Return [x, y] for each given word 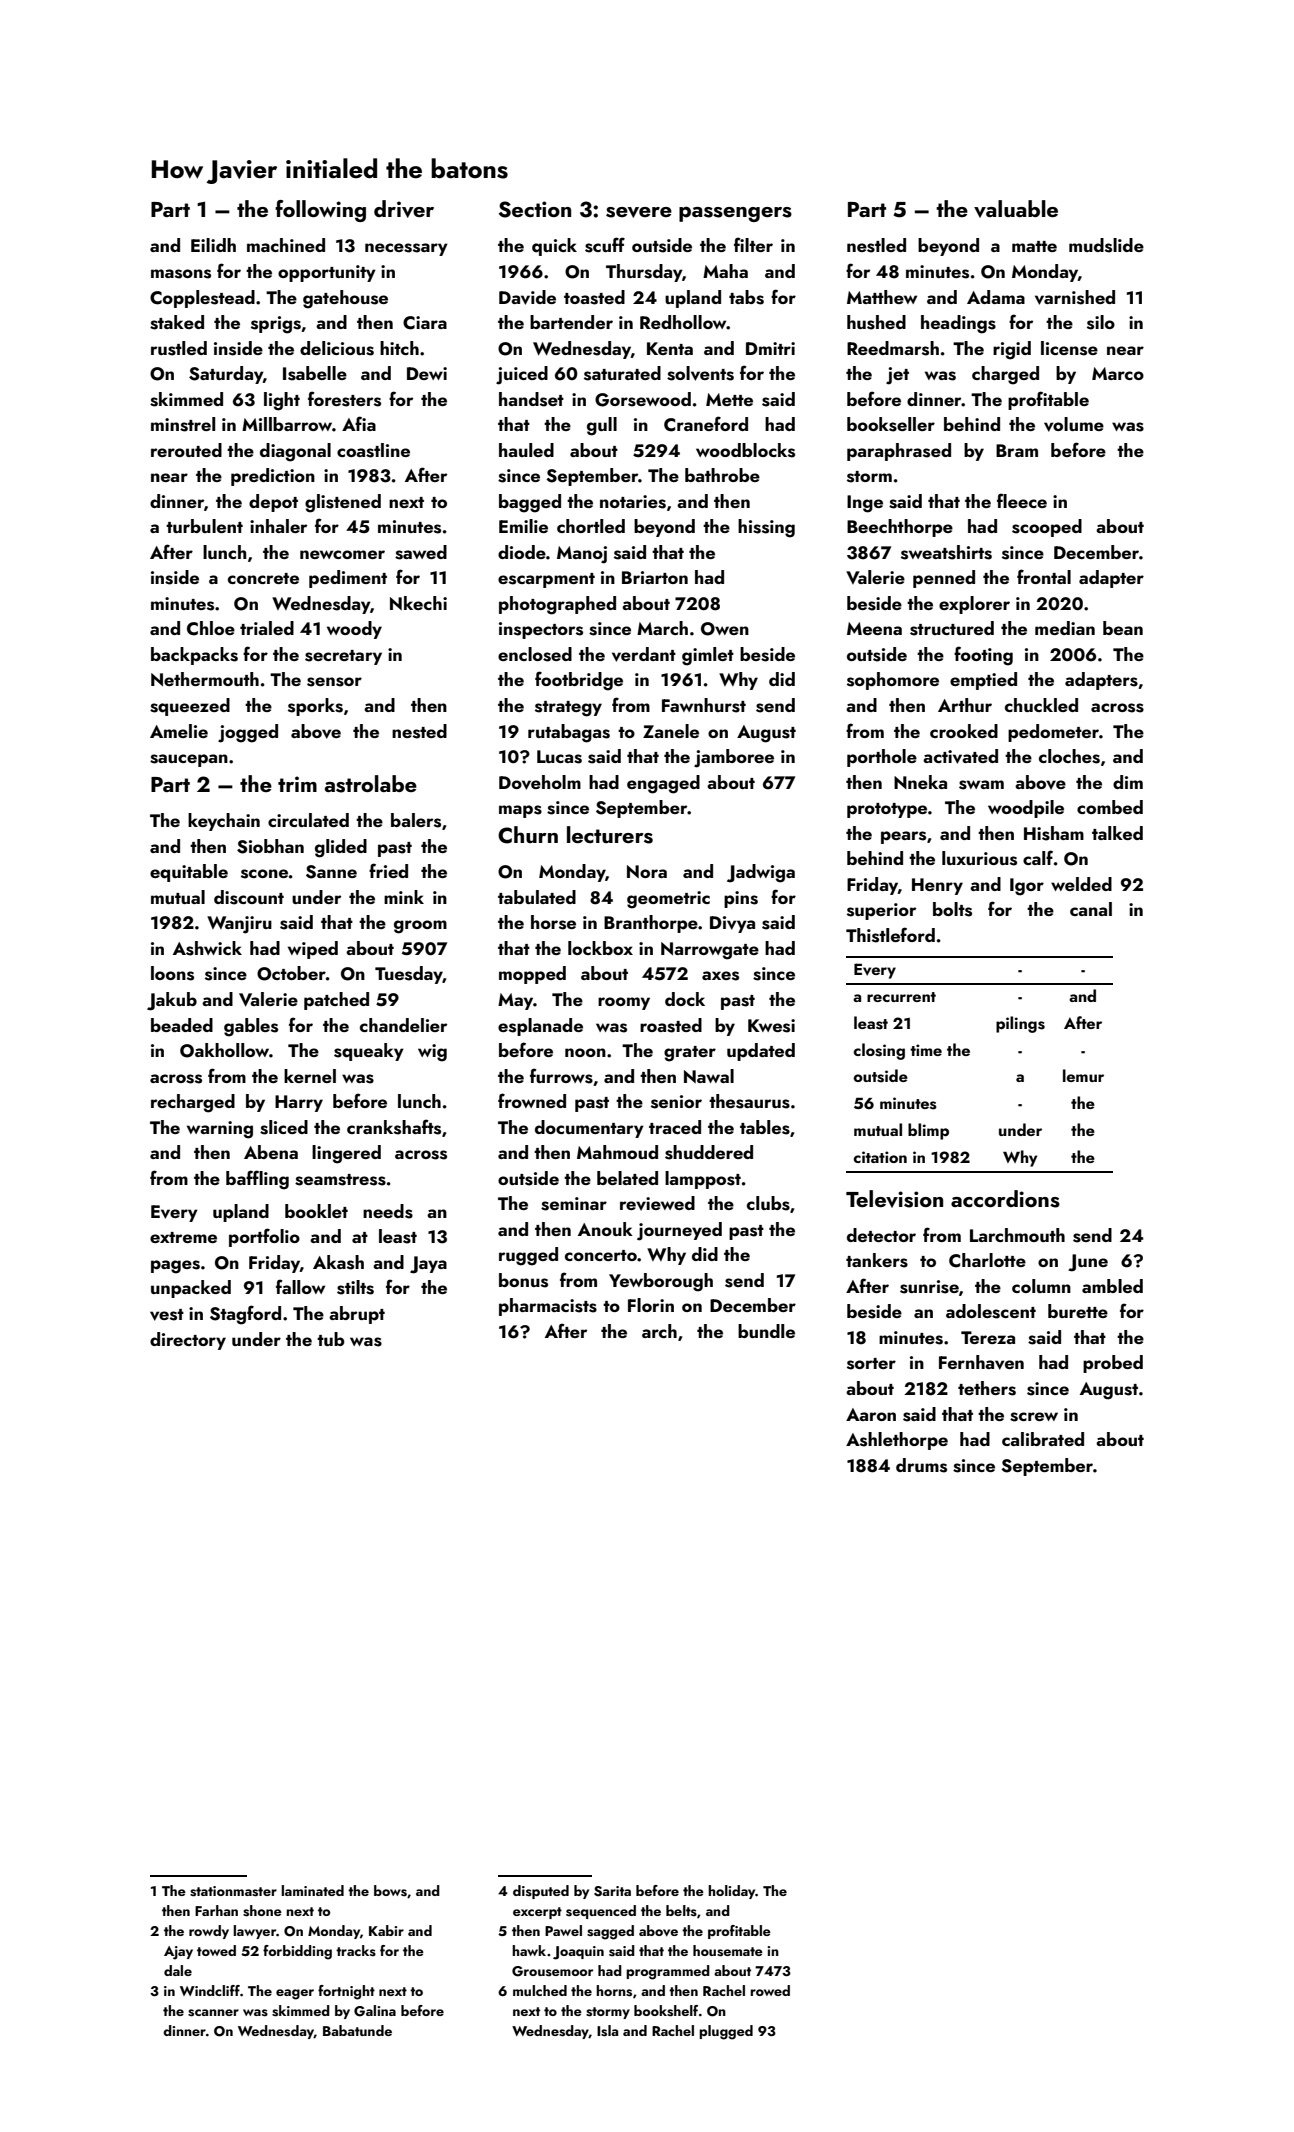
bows [390, 1891]
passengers [735, 214]
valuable [1016, 209]
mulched [540, 1990]
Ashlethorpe [897, 1441]
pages [175, 1267]
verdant [644, 654]
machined [286, 245]
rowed [770, 1990]
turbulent [204, 526]
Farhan [216, 1910]
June [1088, 1263]
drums [921, 1465]
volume [1074, 424]
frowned [532, 1100]
